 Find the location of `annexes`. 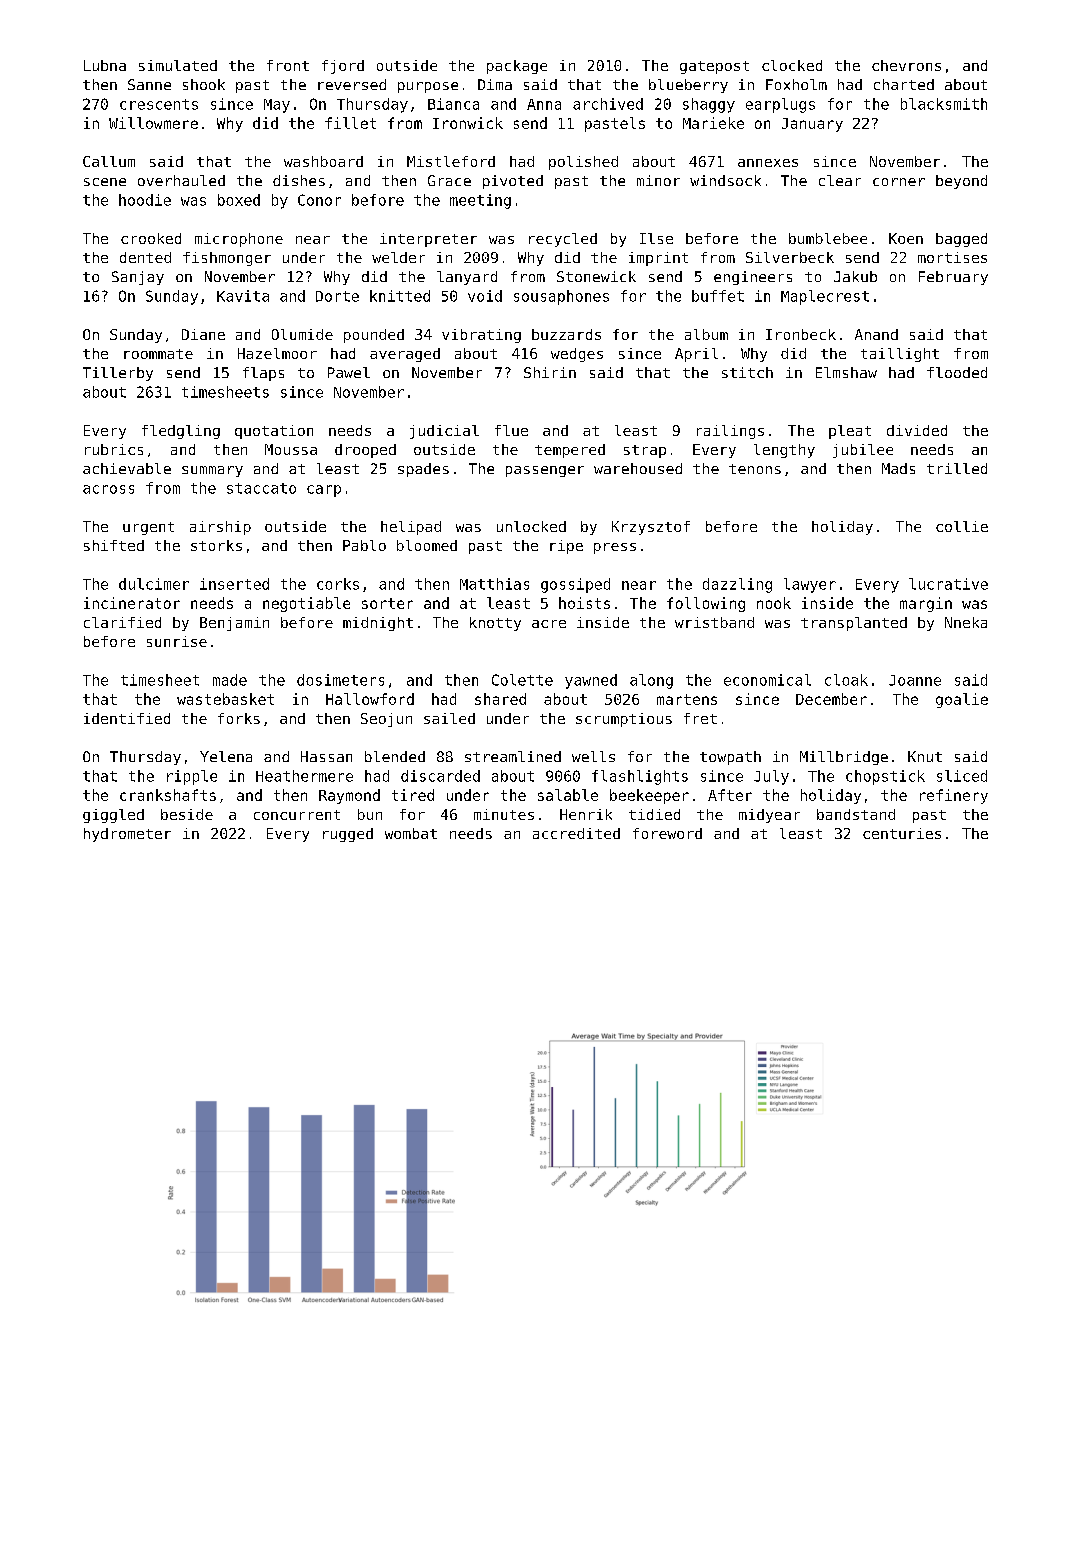

annexes is located at coordinates (768, 163).
